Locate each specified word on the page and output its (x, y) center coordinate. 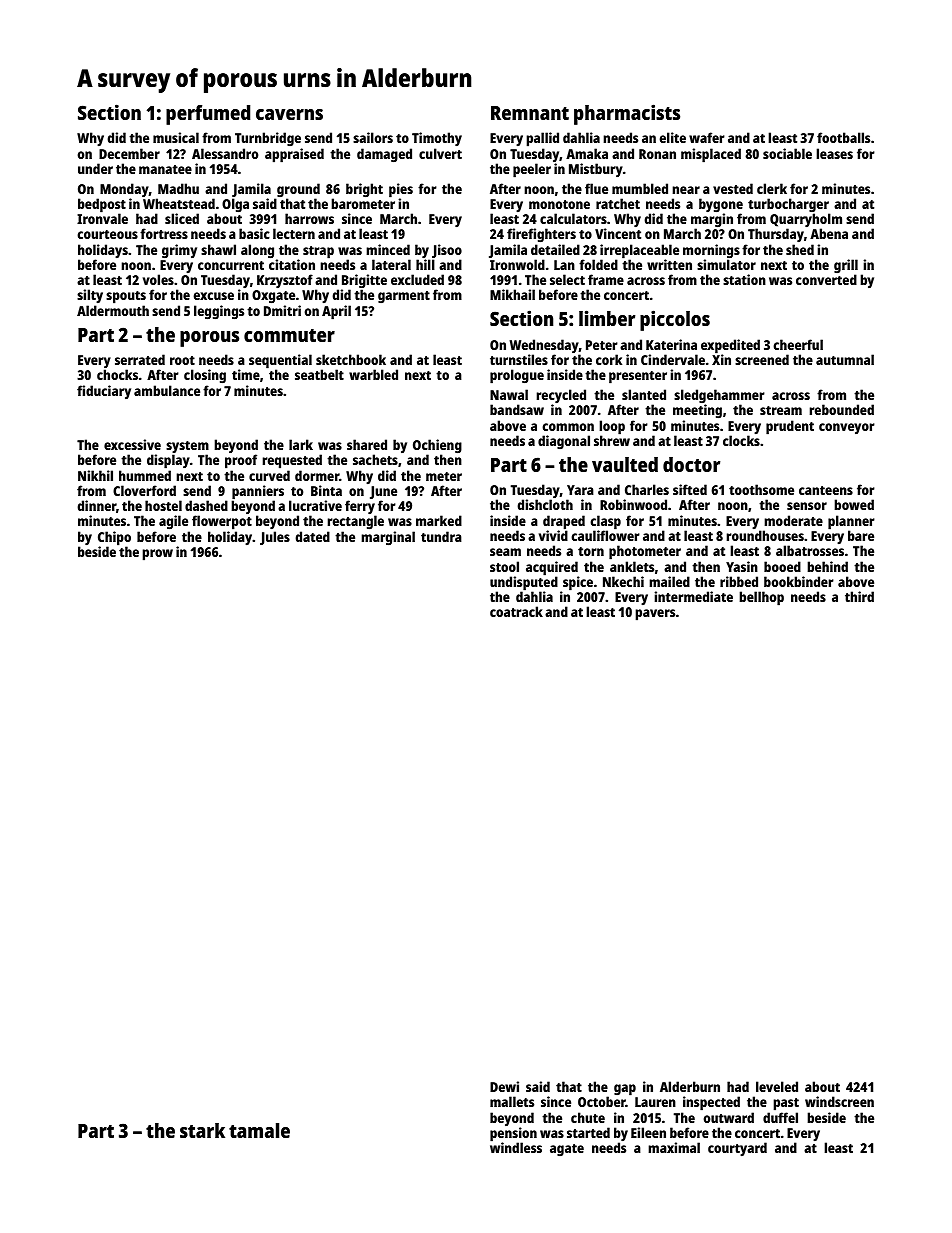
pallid (542, 139)
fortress (164, 233)
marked (439, 520)
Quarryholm (806, 221)
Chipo (114, 538)
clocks (741, 440)
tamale (259, 1130)
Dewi (504, 1086)
